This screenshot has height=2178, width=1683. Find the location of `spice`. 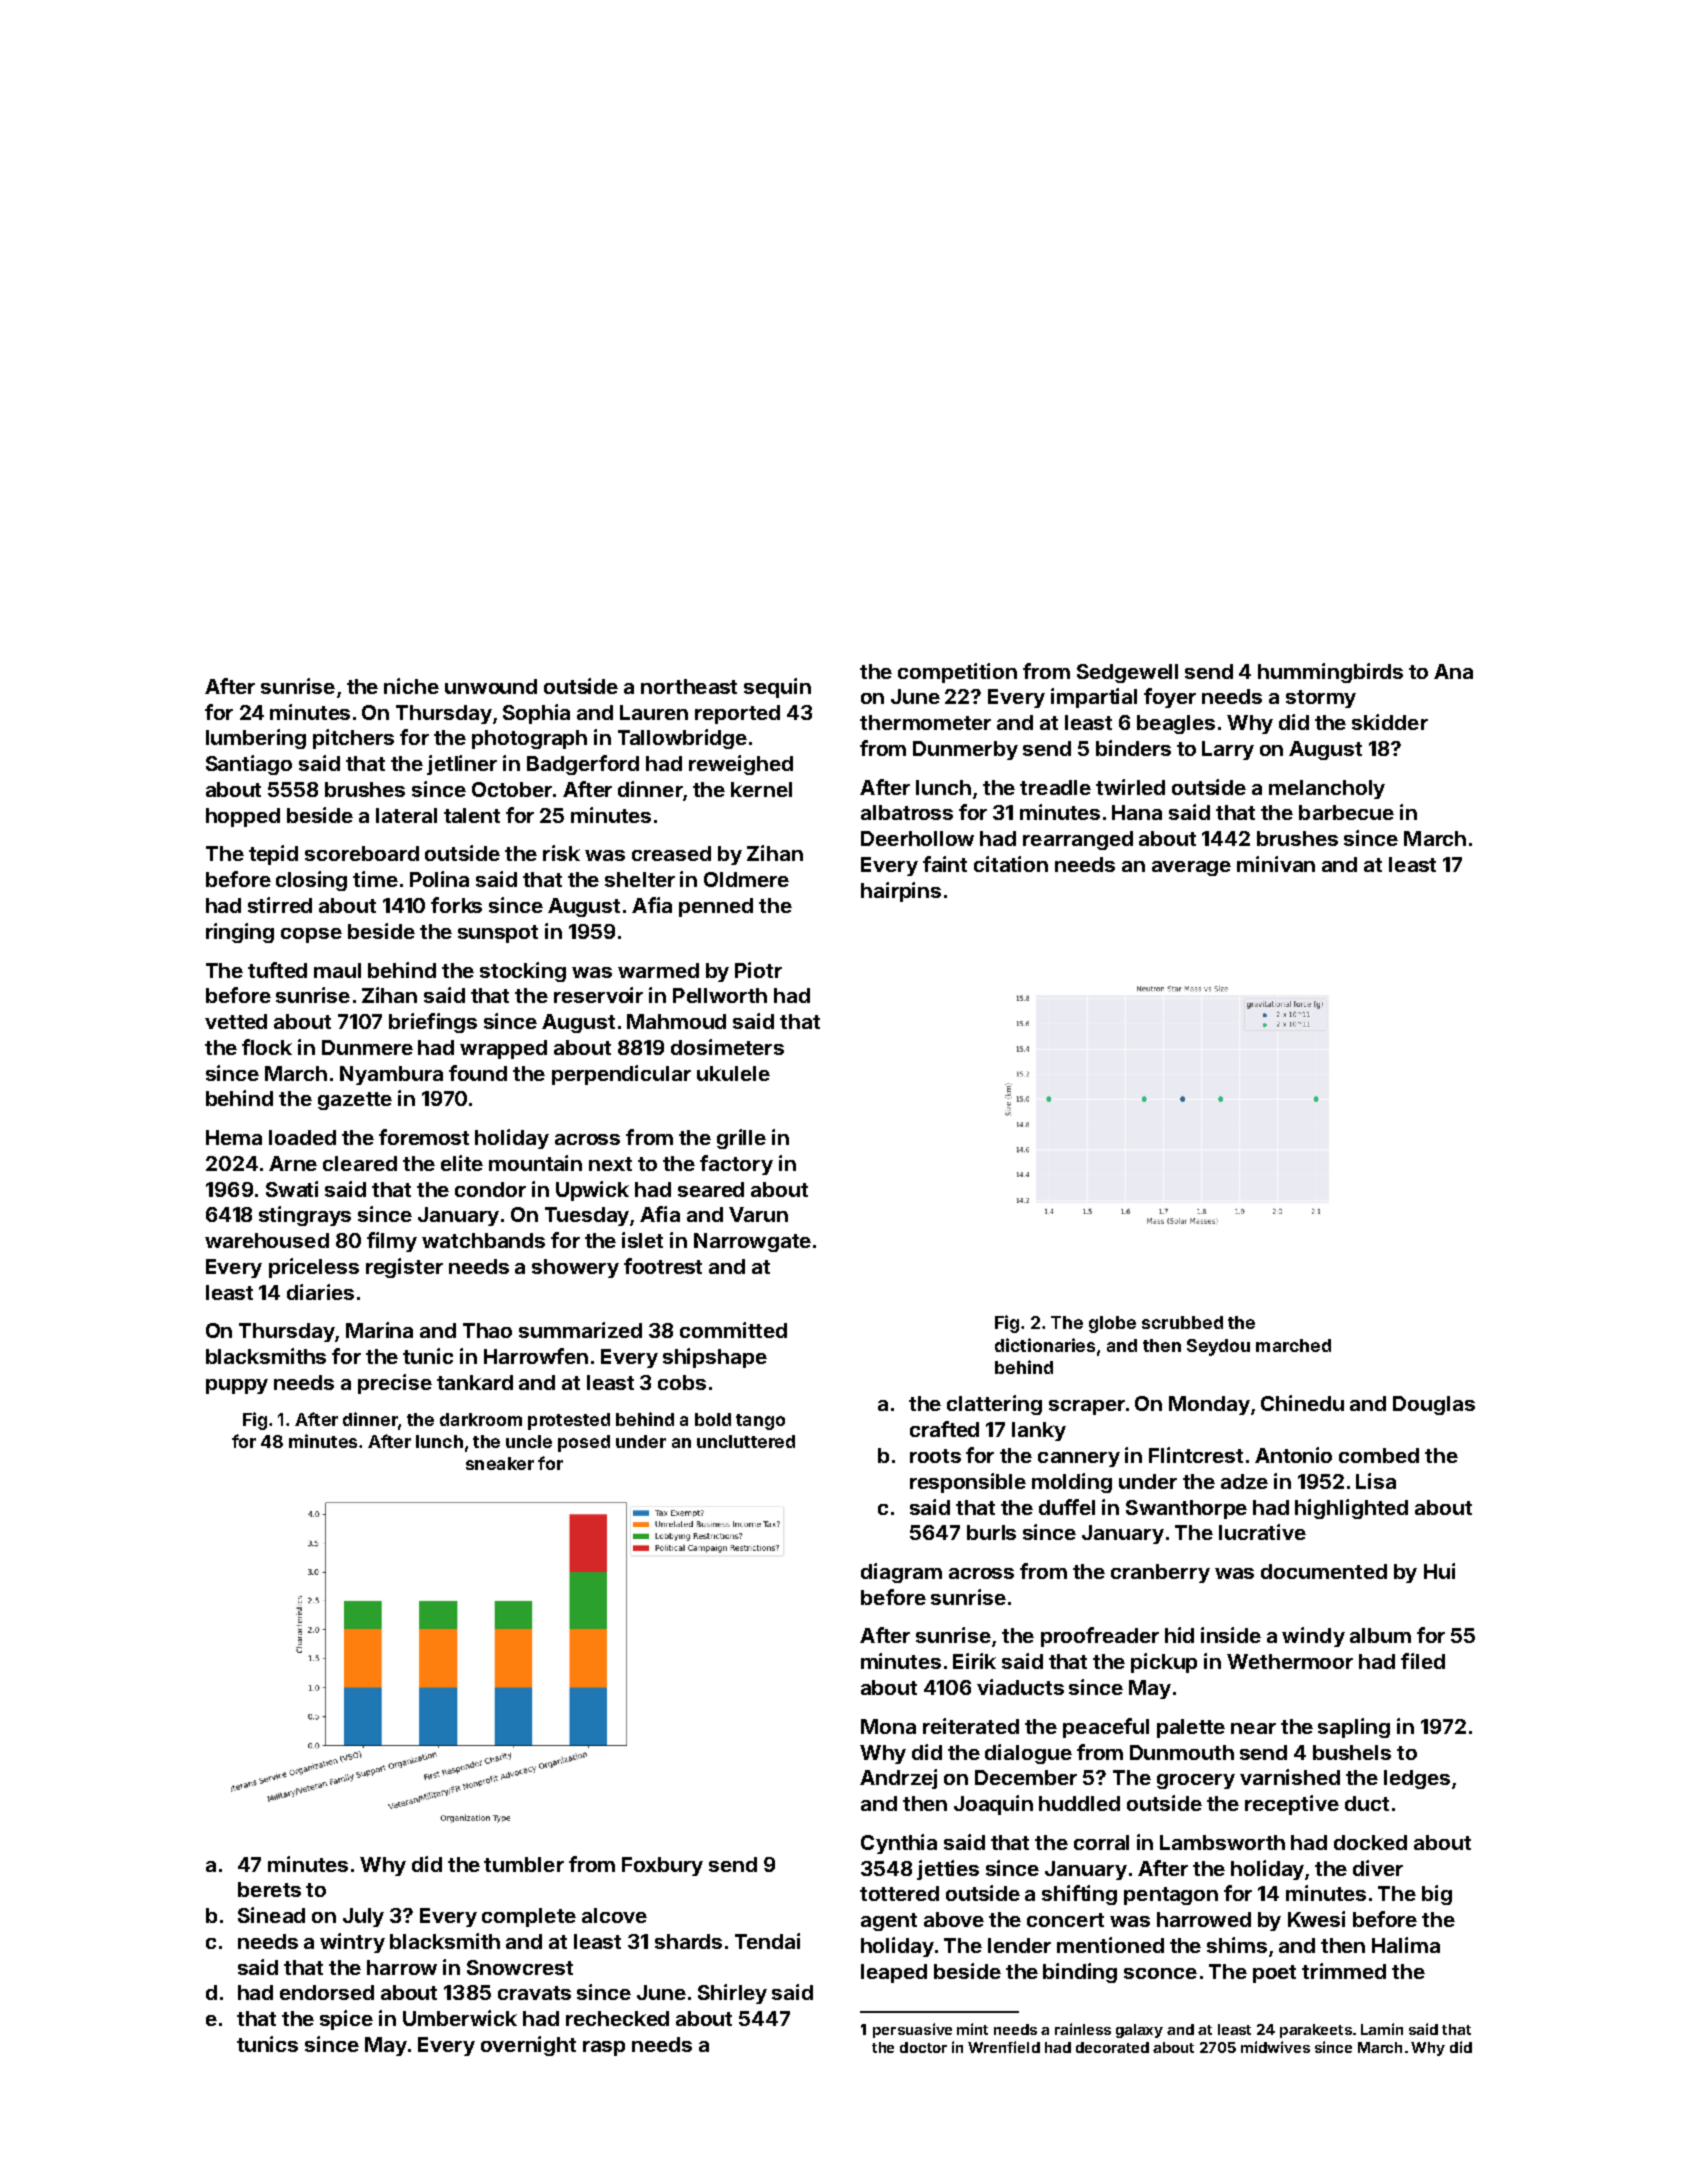

spice is located at coordinates (346, 2020).
